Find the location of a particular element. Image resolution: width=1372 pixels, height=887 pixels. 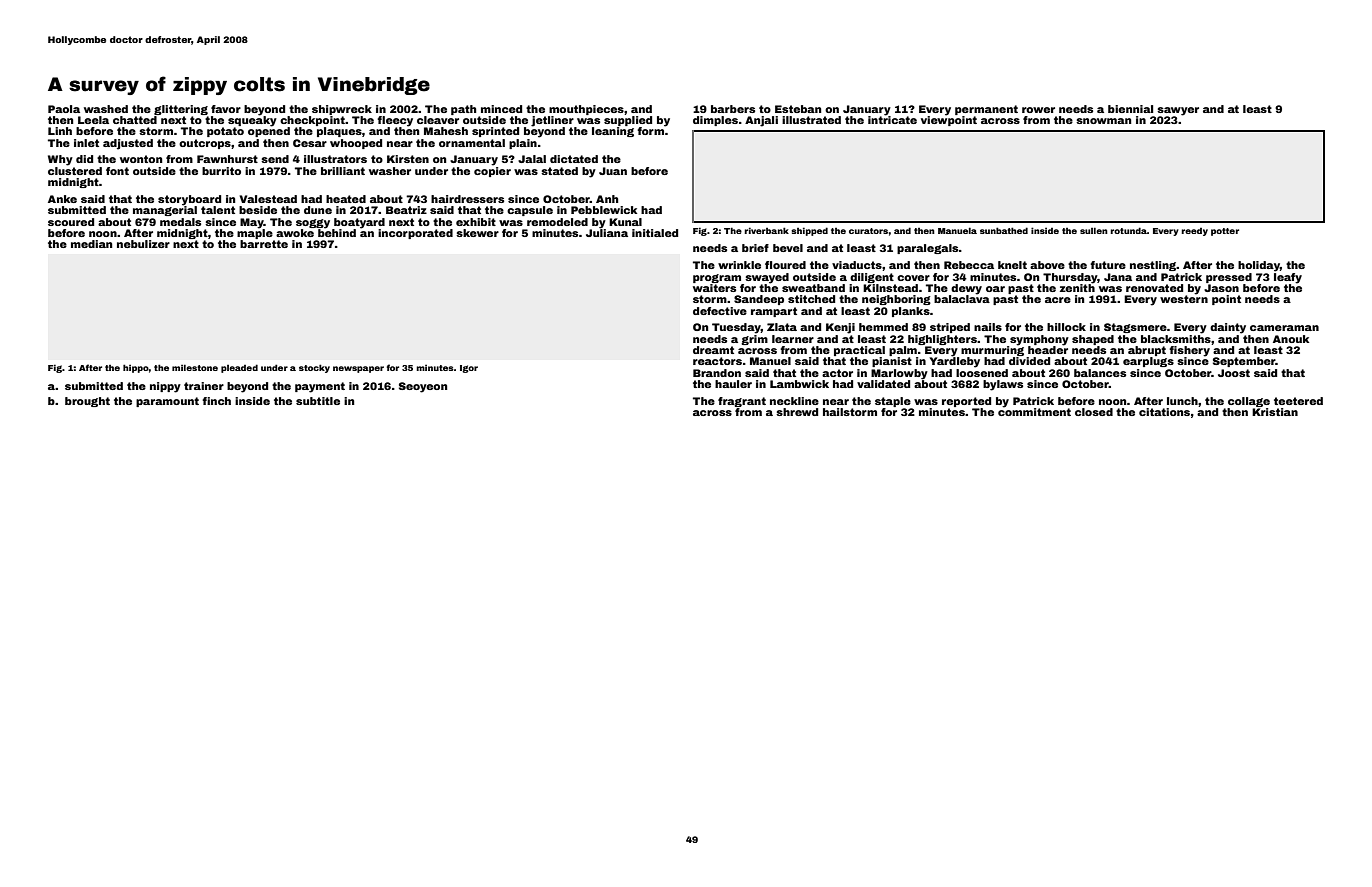

supplied is located at coordinates (628, 121).
